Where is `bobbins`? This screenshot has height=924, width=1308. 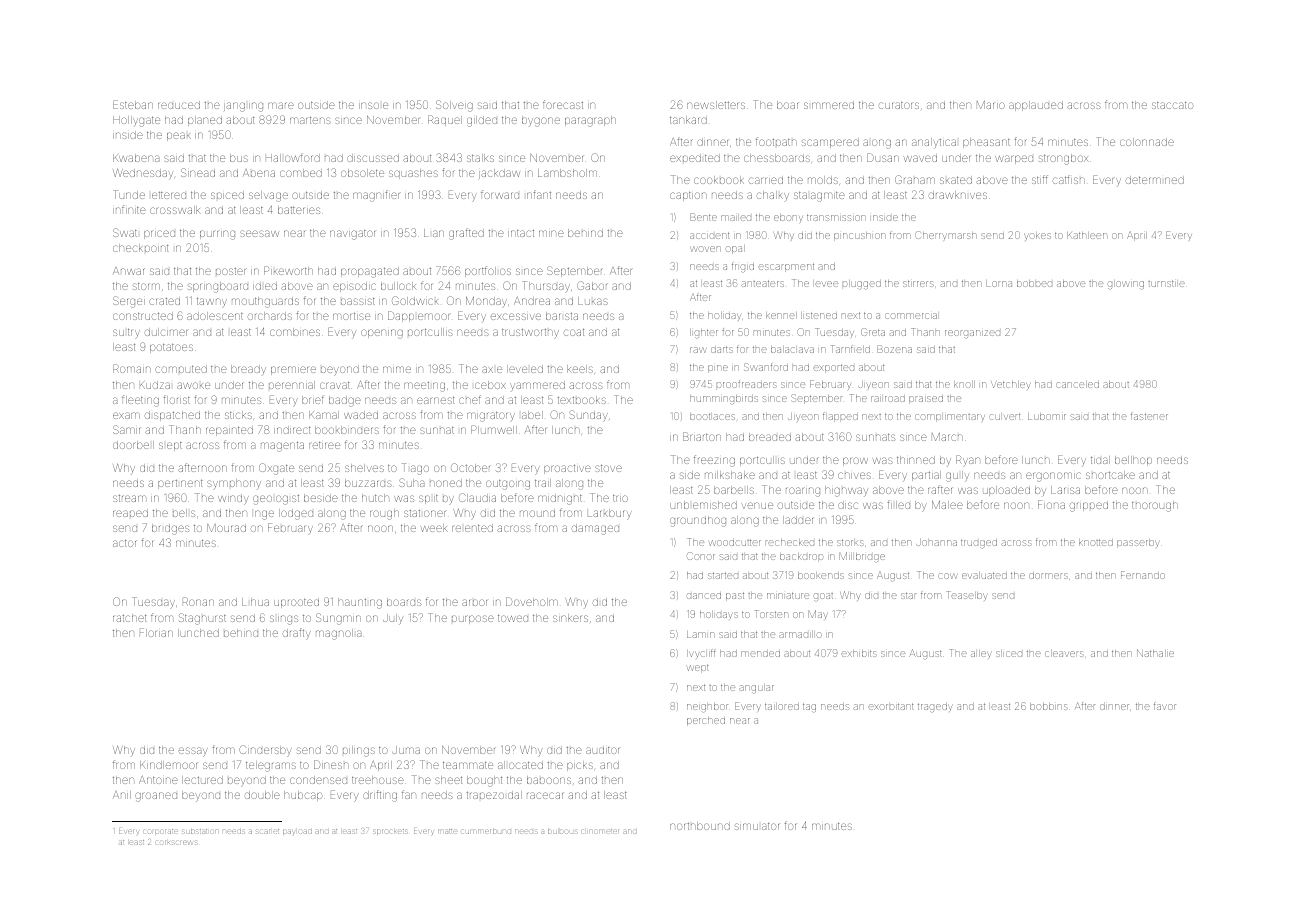 bobbins is located at coordinates (1048, 706).
